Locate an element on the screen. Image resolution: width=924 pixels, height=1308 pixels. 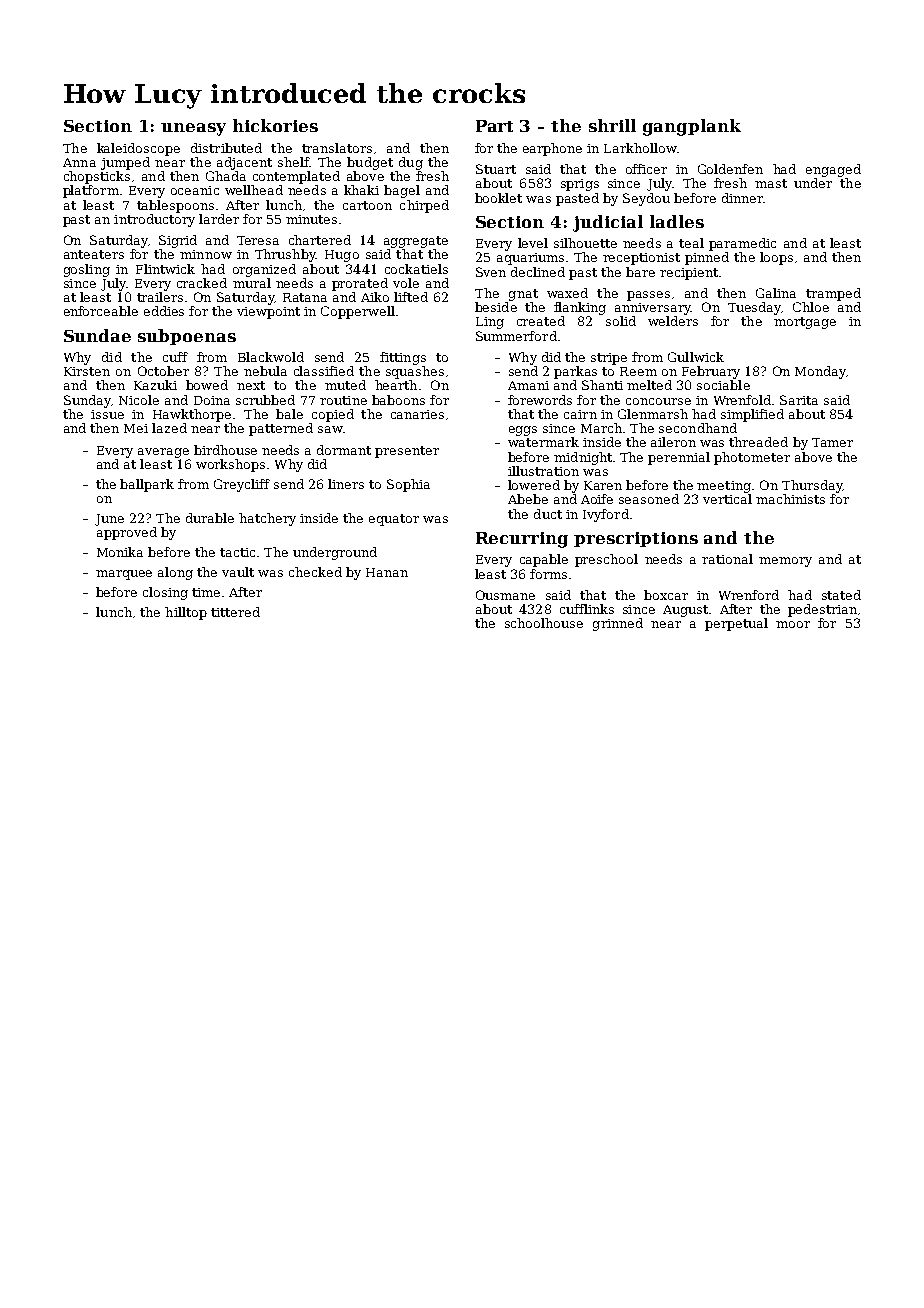
moor is located at coordinates (793, 624).
